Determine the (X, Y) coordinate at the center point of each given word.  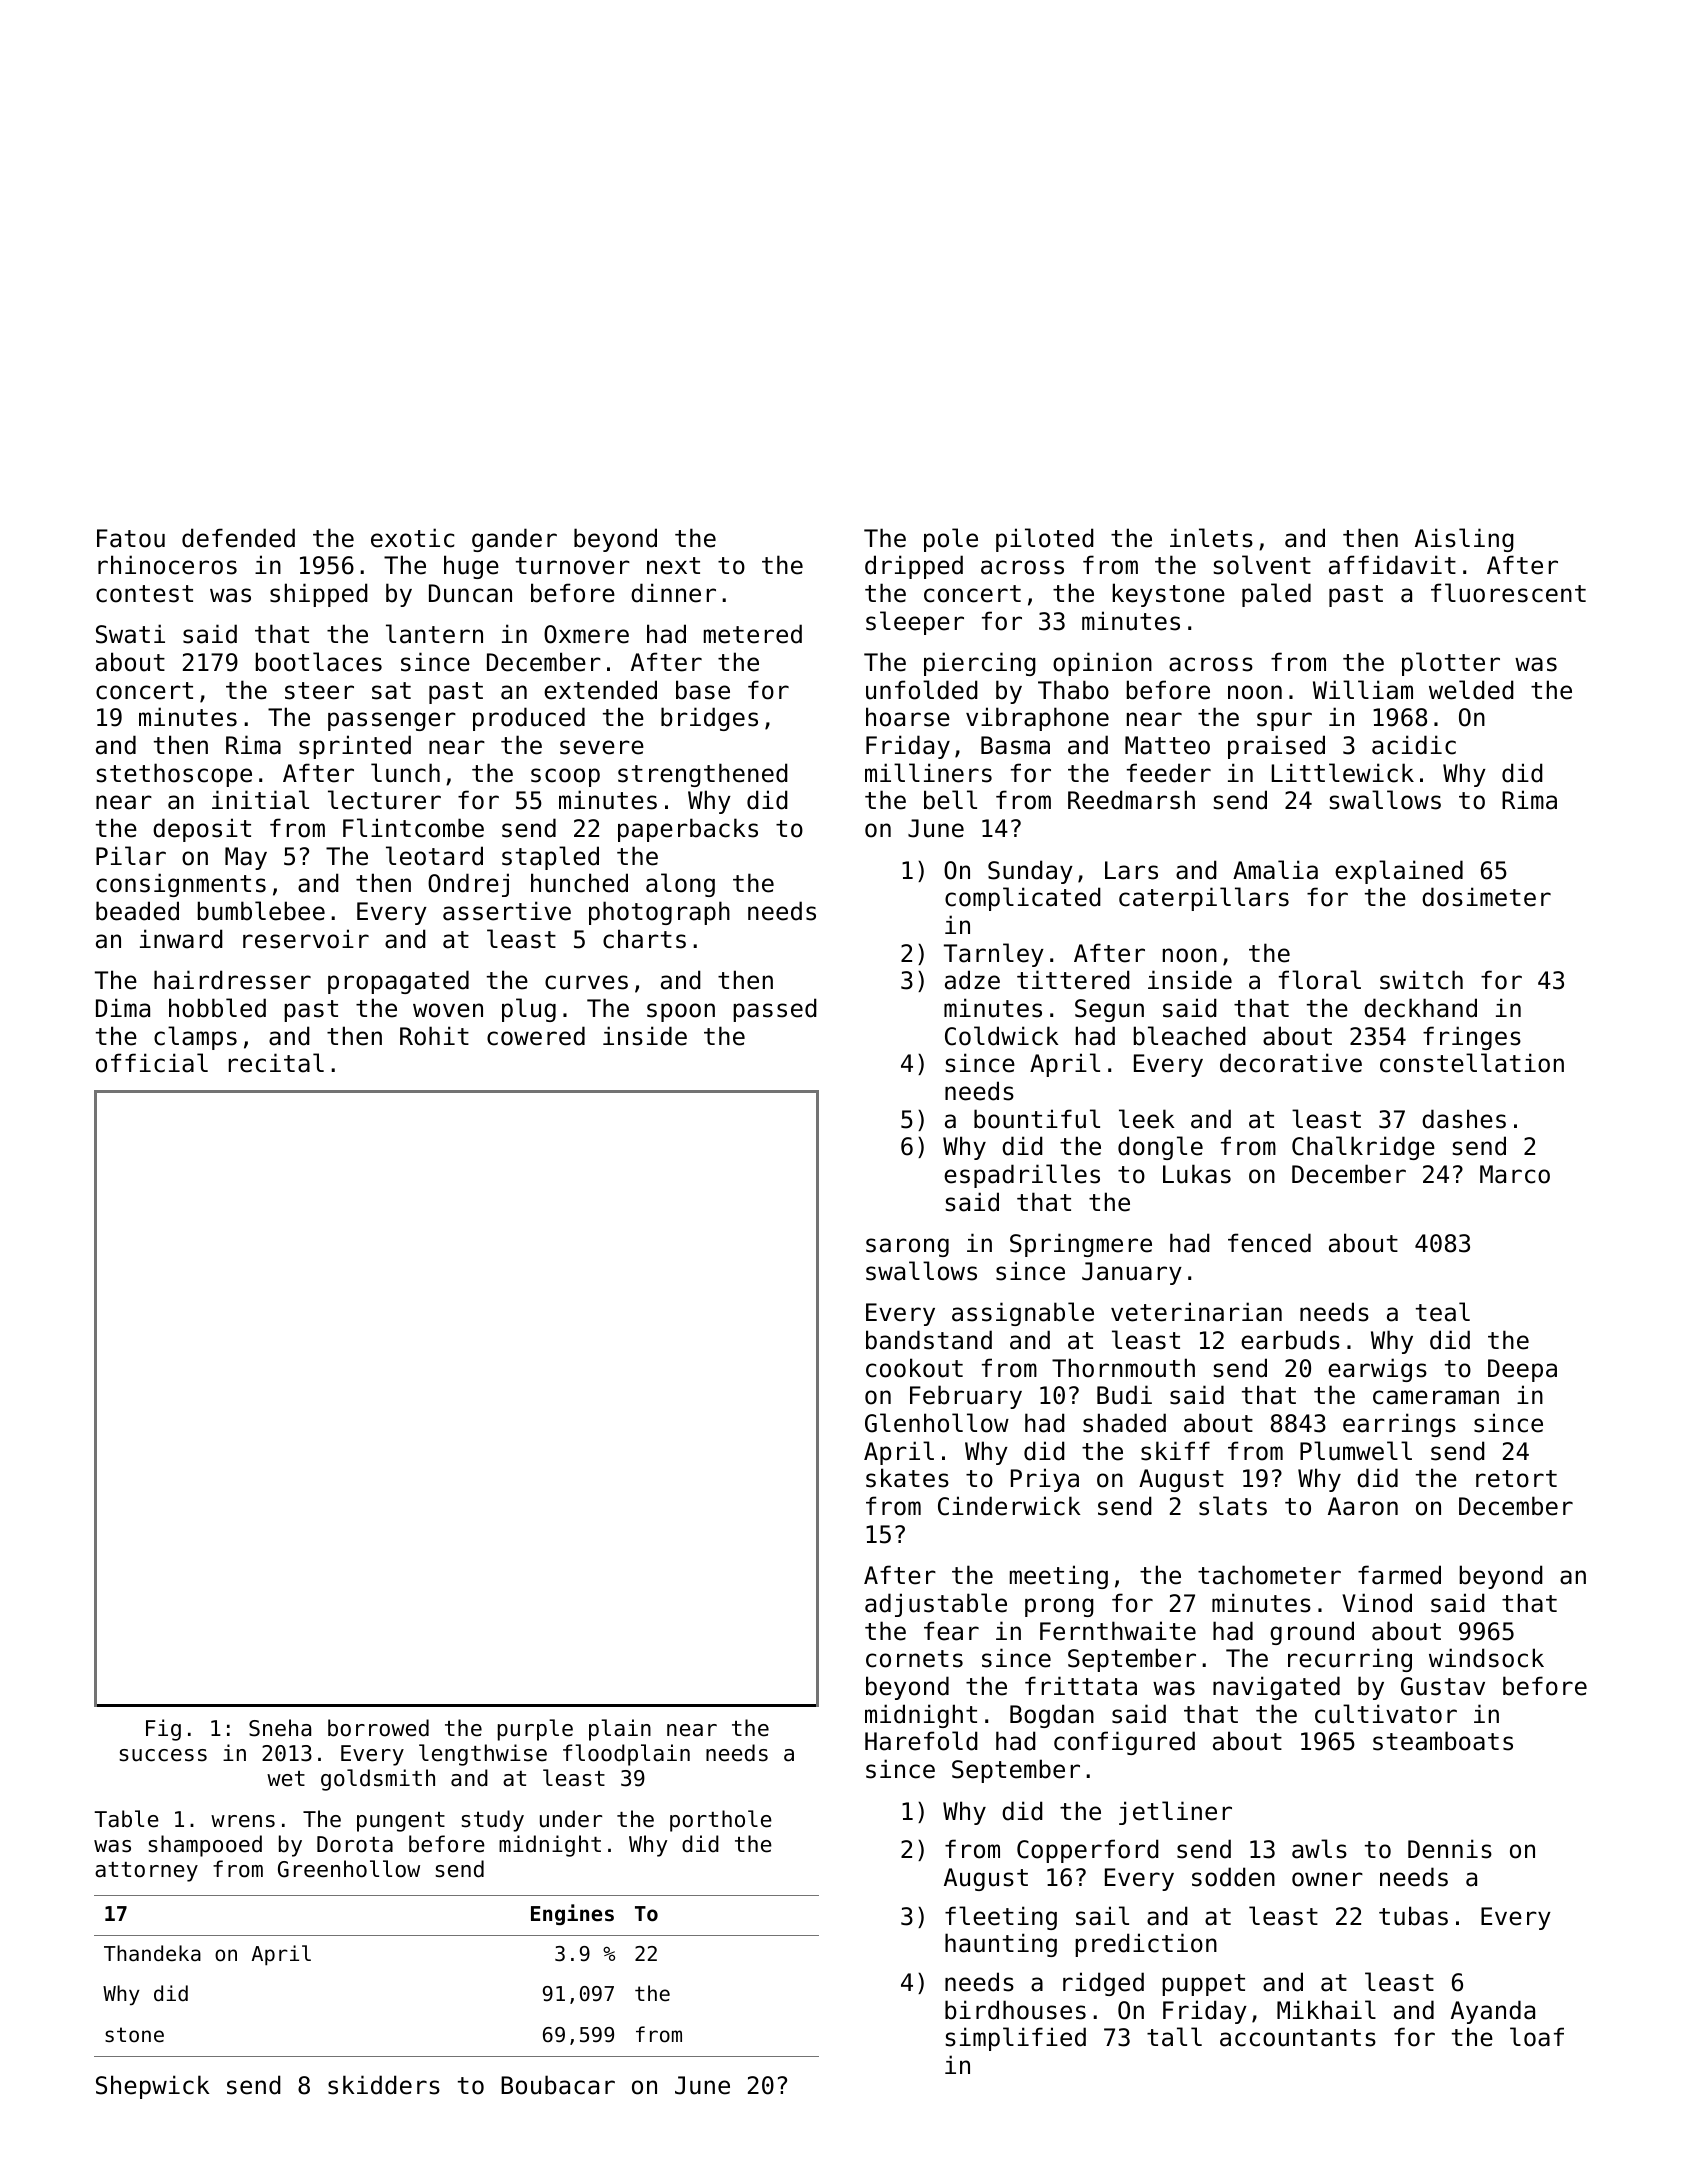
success (163, 1755)
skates (907, 1478)
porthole (721, 1821)
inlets (1211, 538)
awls (1319, 1849)
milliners (928, 773)
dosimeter (1486, 897)
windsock (1486, 1658)
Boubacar (558, 2085)
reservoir (306, 939)
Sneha (280, 1728)
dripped (914, 567)
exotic (412, 538)
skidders (384, 2085)
